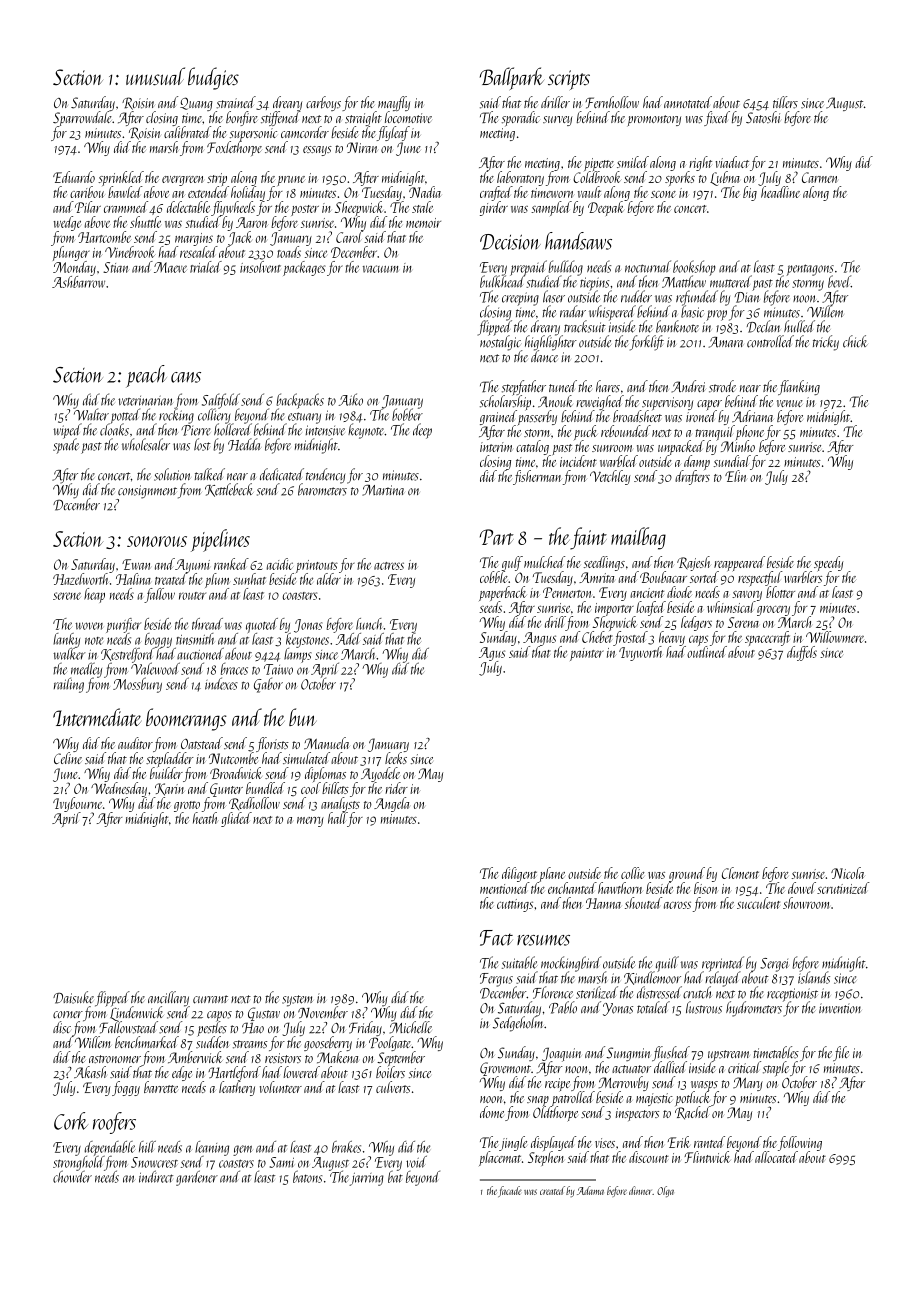 The width and height of the document is (924, 1308). What do you see at coordinates (366, 1179) in the document?
I see `jarring` at bounding box center [366, 1179].
